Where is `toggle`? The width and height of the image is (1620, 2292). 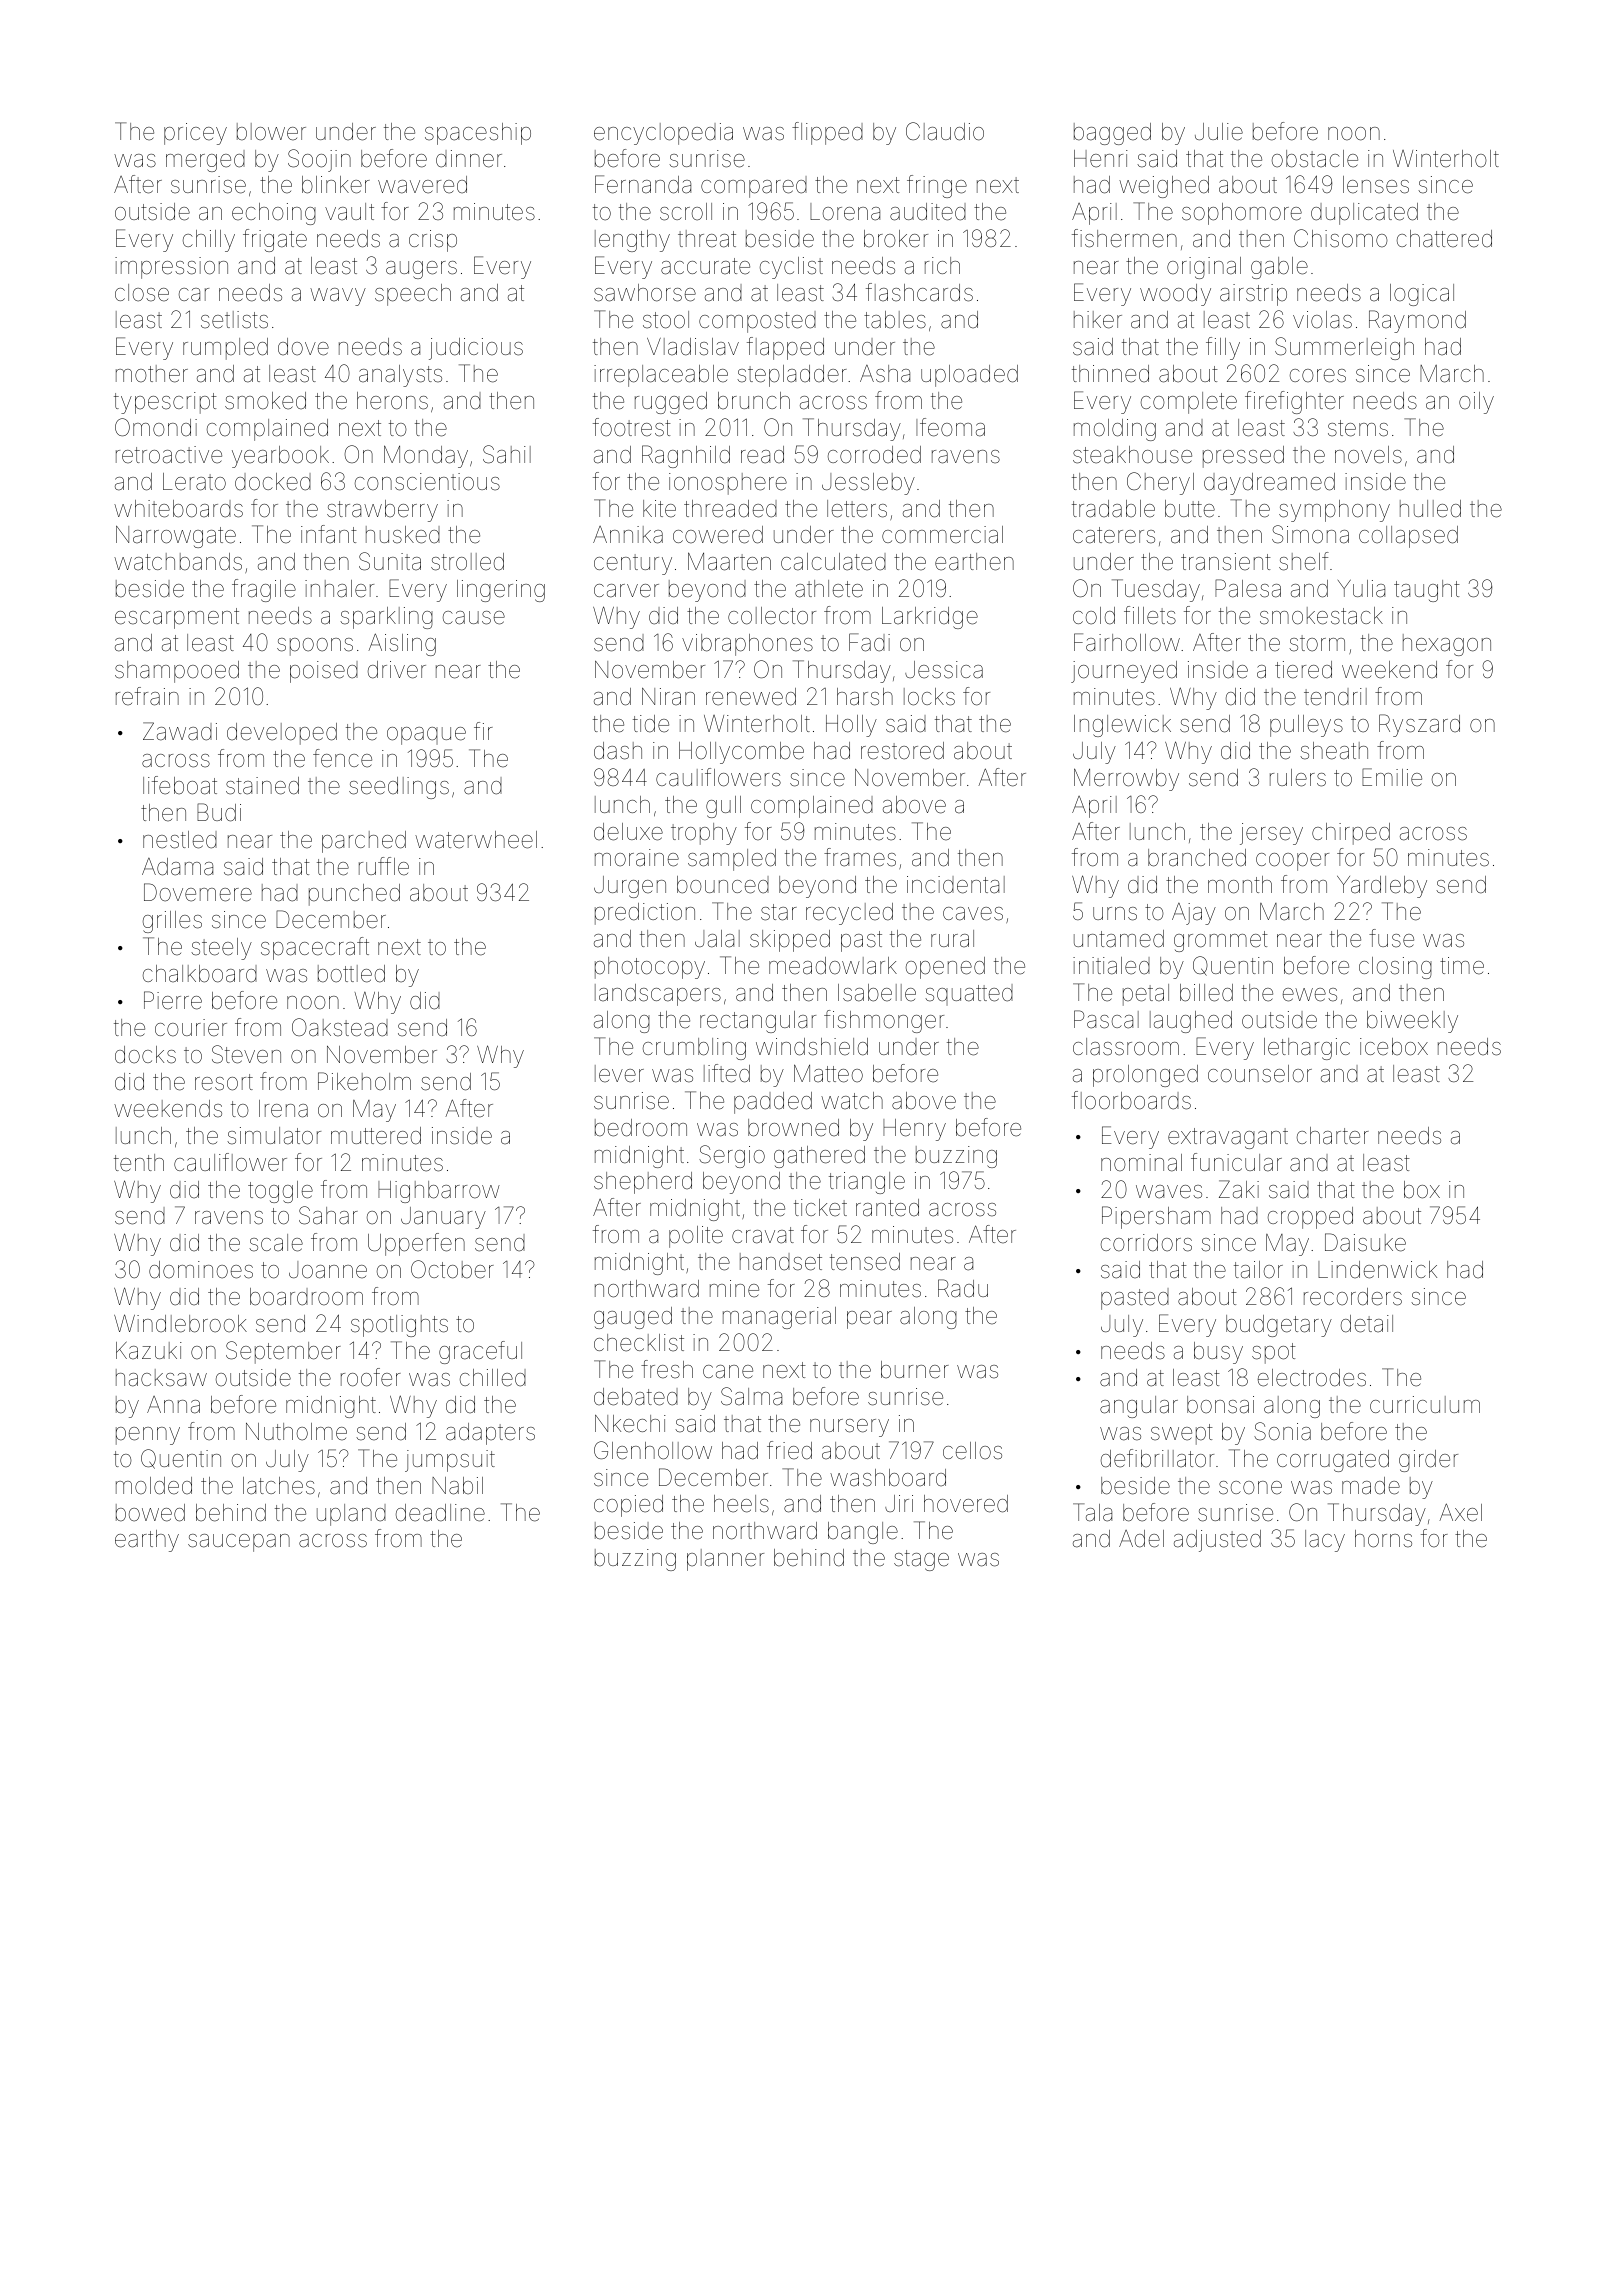
toggle is located at coordinates (280, 1192).
